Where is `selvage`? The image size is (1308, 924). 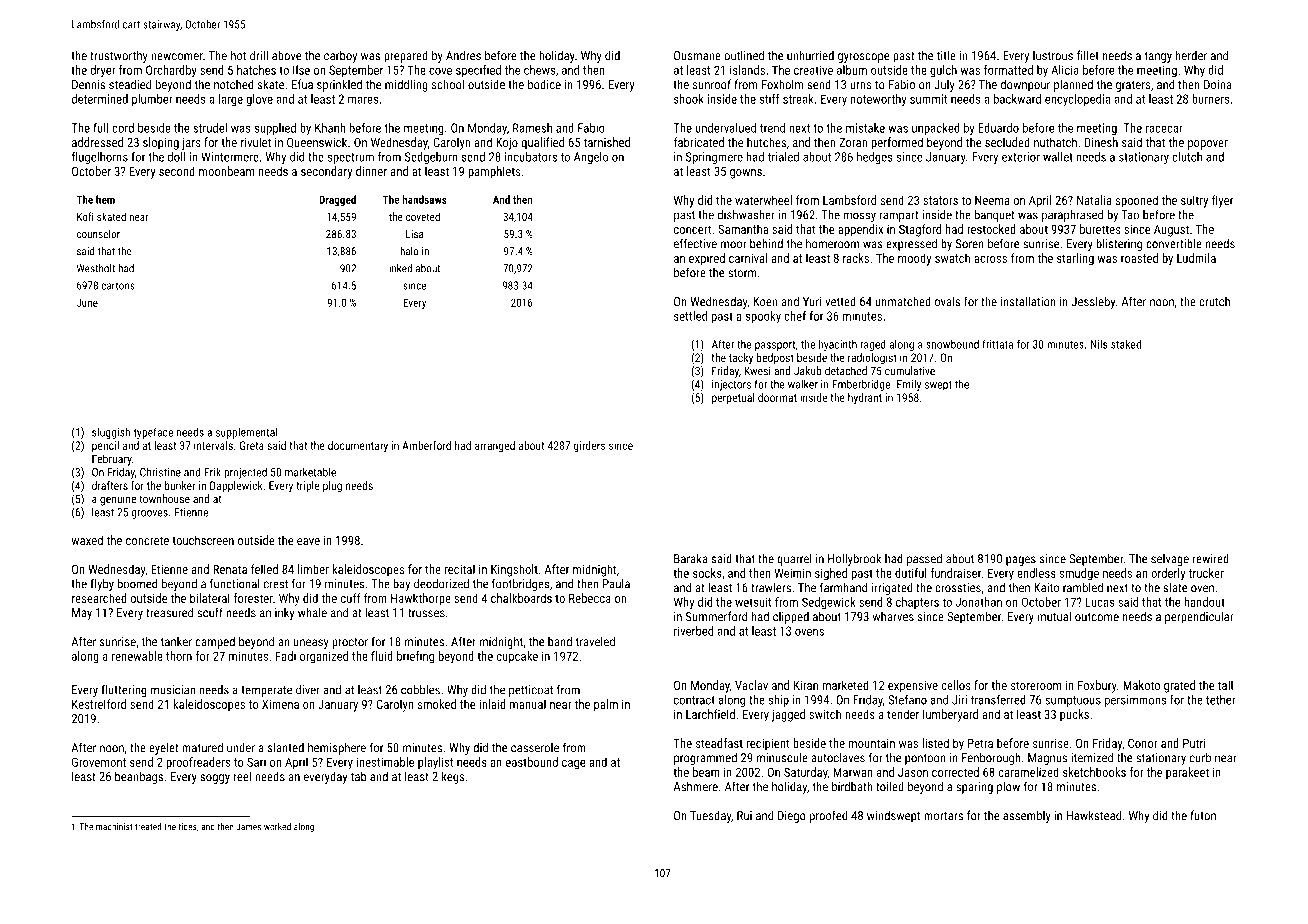
selvage is located at coordinates (1170, 560).
